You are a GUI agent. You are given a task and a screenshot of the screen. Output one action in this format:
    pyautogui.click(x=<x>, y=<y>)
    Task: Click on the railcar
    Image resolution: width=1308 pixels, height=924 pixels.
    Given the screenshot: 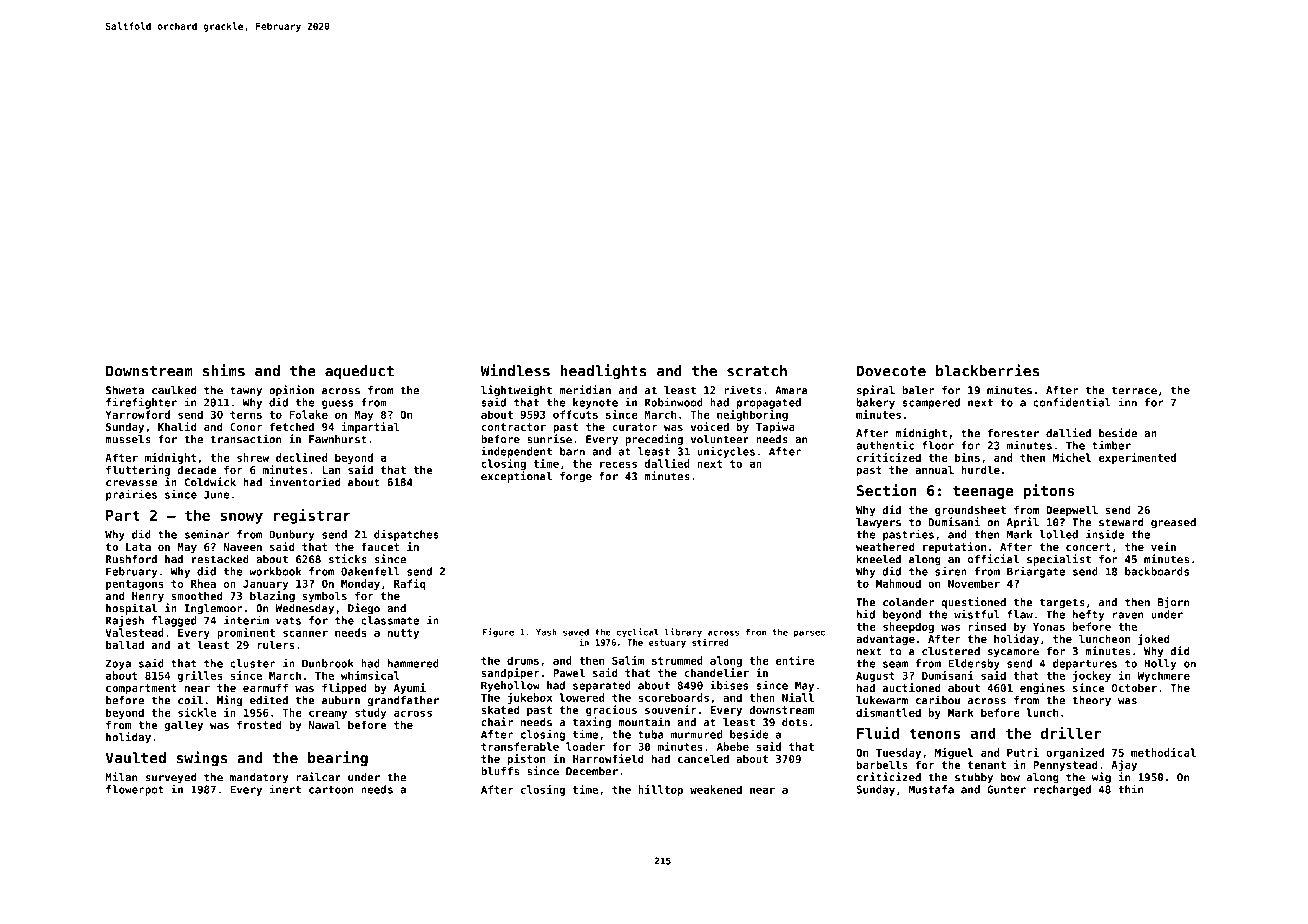 What is the action you would take?
    pyautogui.click(x=319, y=777)
